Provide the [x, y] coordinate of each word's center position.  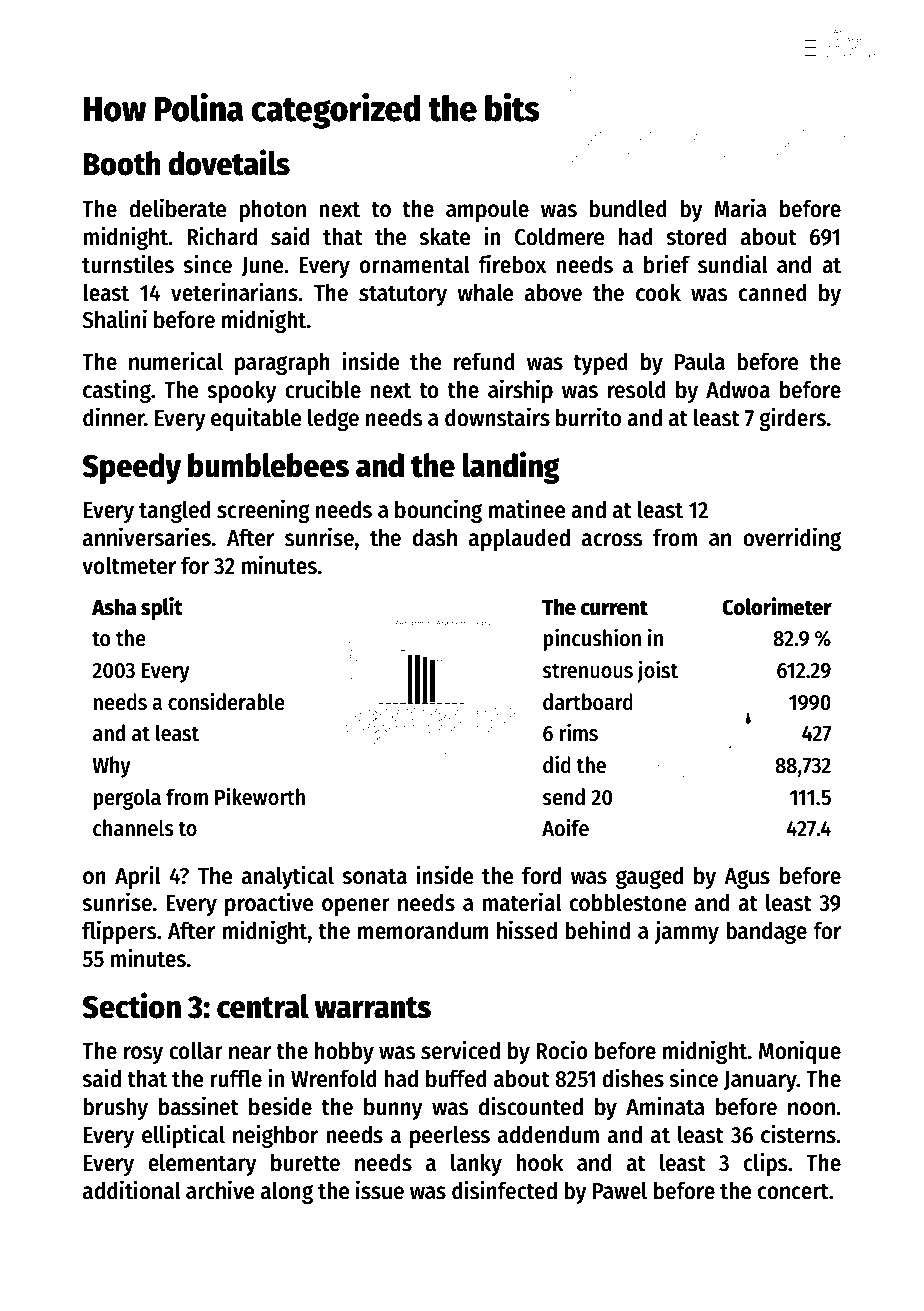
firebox [512, 264]
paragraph [282, 363]
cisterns [798, 1134]
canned [773, 292]
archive [220, 1190]
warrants [373, 1008]
